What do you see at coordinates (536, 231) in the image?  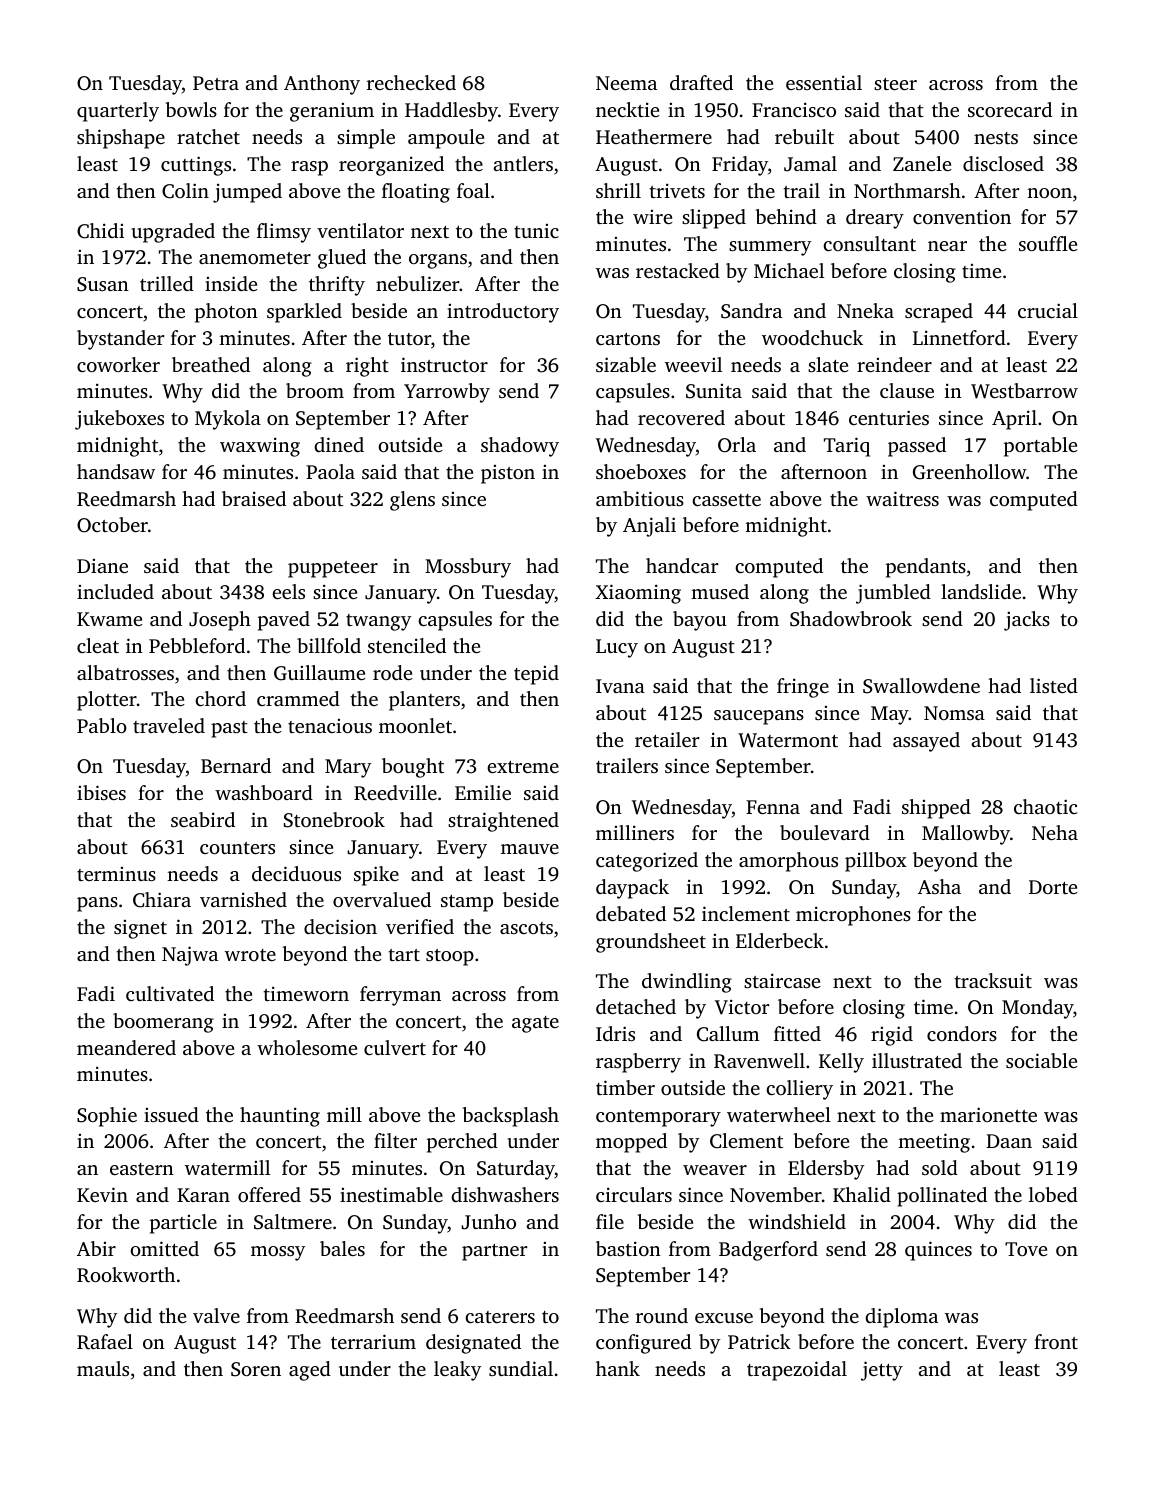 I see `tunic` at bounding box center [536, 231].
